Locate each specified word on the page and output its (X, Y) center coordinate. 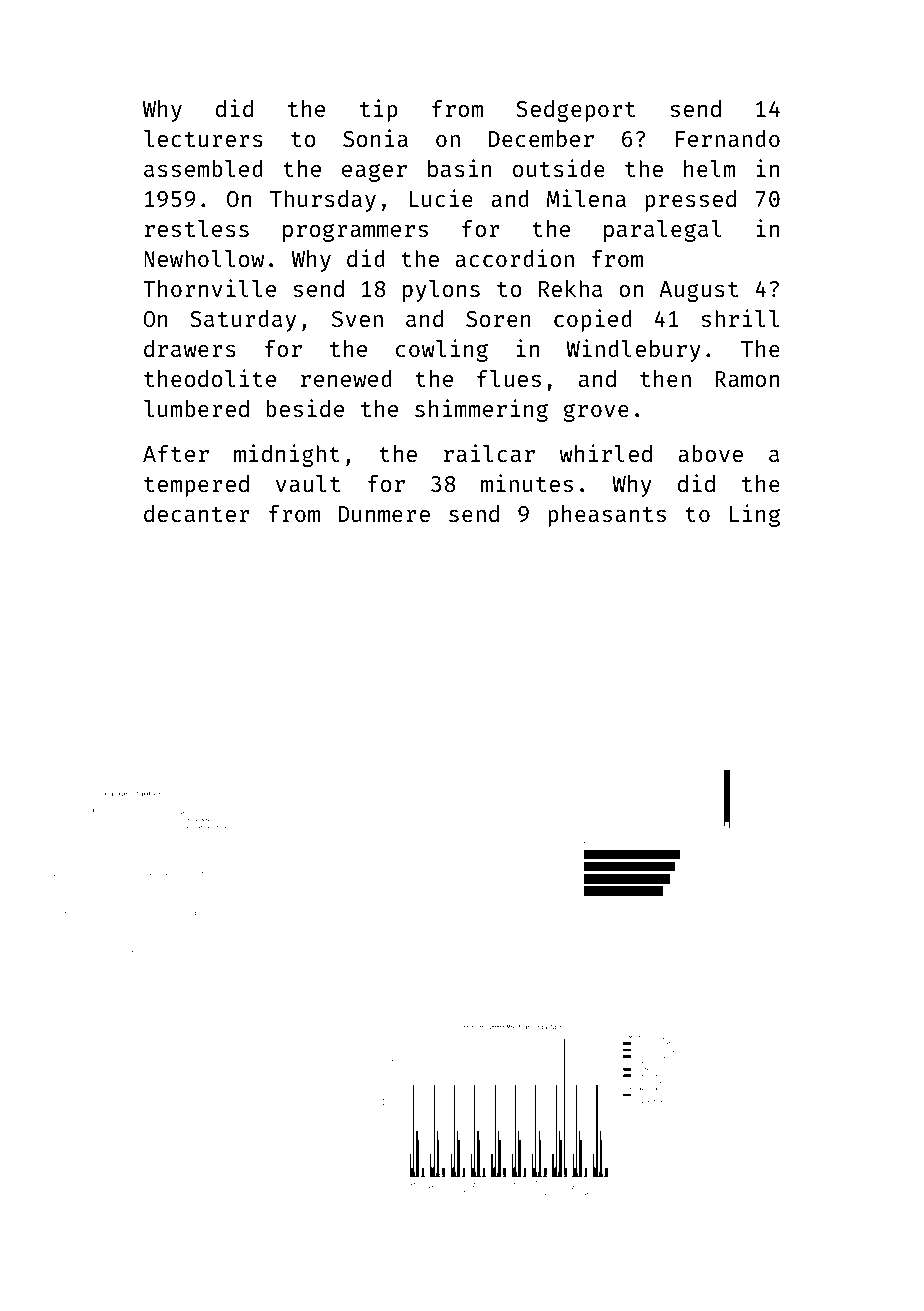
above (710, 453)
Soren (498, 319)
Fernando (727, 138)
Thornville (209, 288)
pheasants (607, 516)
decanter (197, 513)
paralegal (663, 231)
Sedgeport (575, 111)
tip (379, 110)
